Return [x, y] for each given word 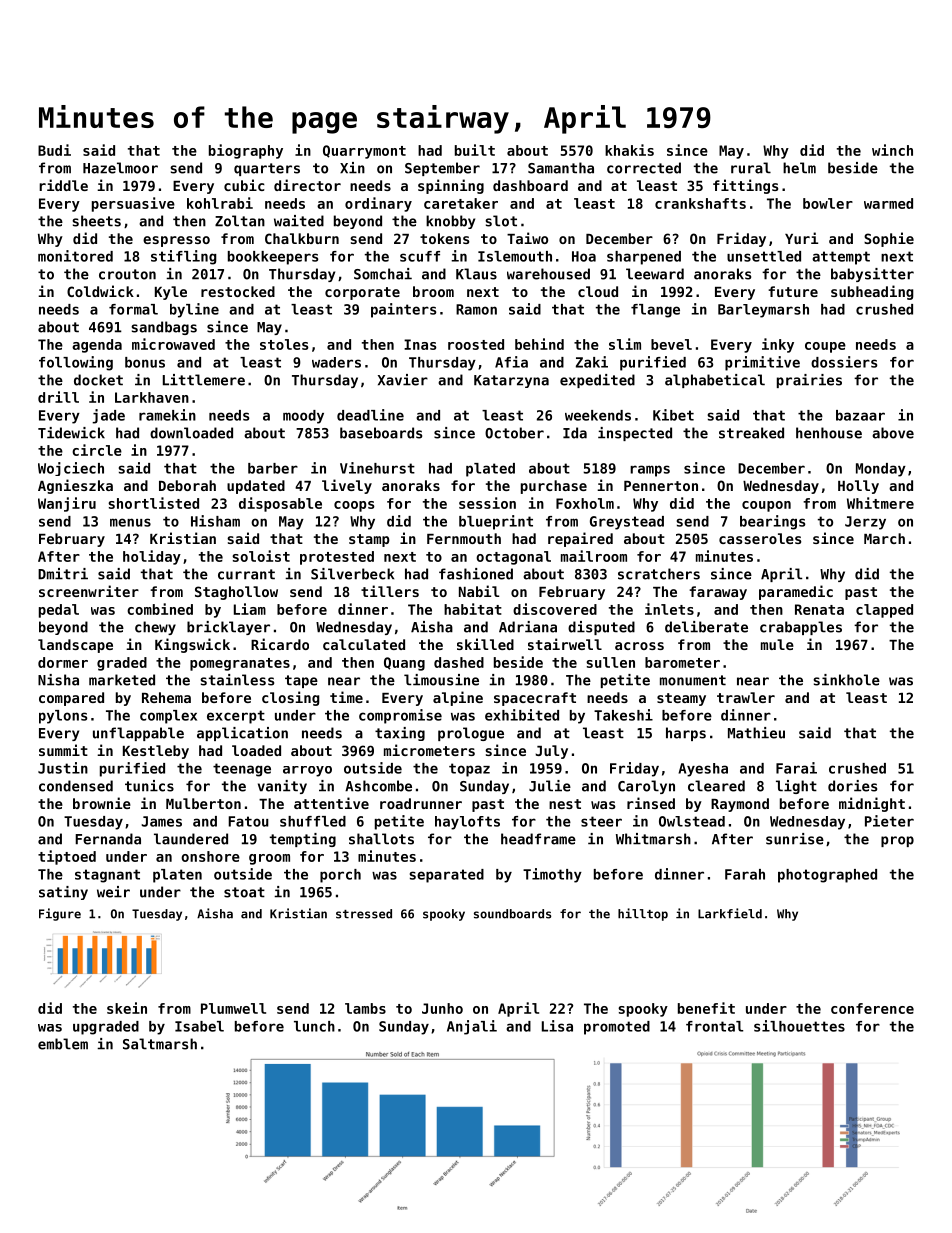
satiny [63, 893]
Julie [550, 786]
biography [246, 151]
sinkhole [846, 680]
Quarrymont [364, 152]
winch [892, 150]
